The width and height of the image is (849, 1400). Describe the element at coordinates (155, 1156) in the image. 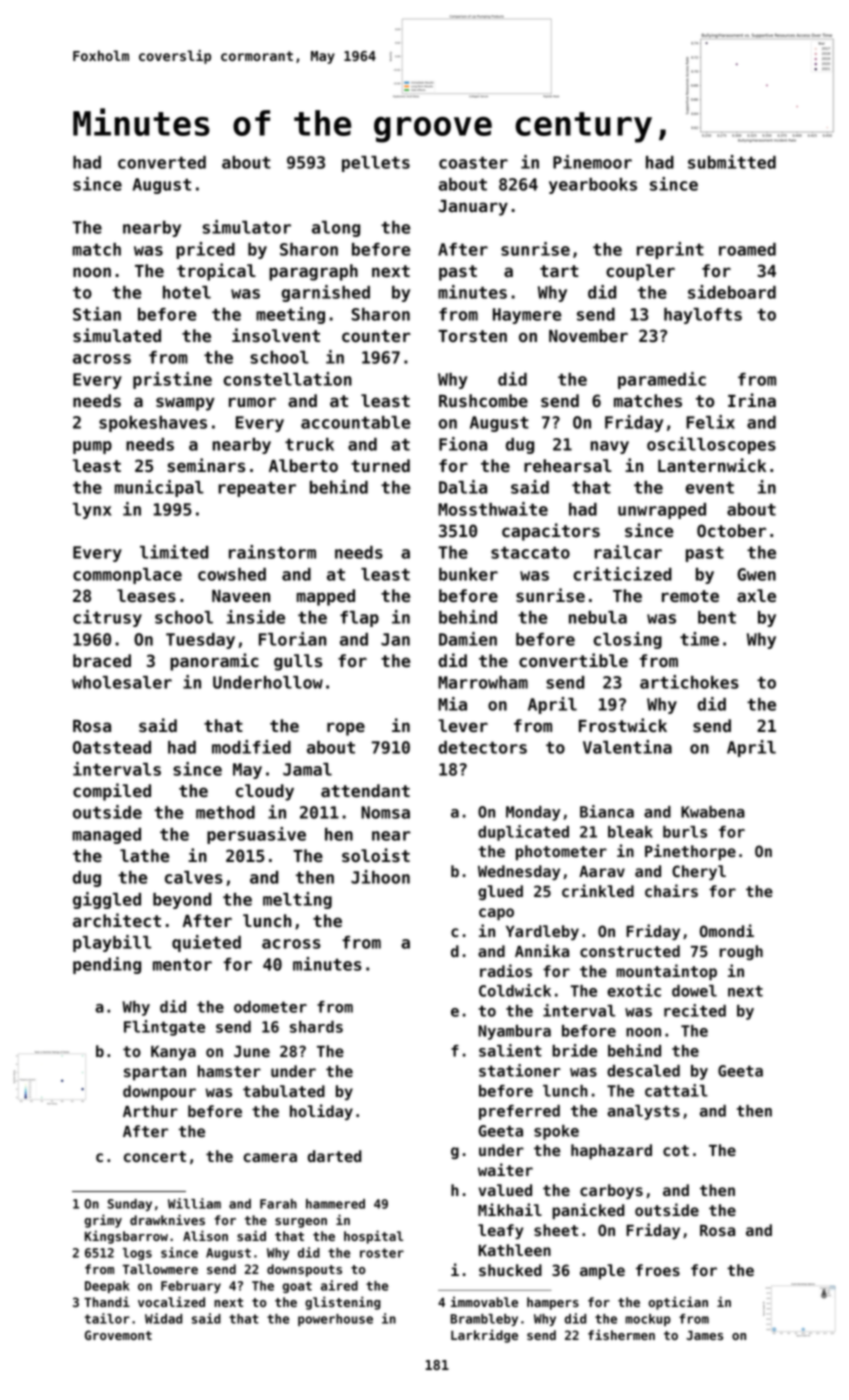

I see `concert` at that location.
